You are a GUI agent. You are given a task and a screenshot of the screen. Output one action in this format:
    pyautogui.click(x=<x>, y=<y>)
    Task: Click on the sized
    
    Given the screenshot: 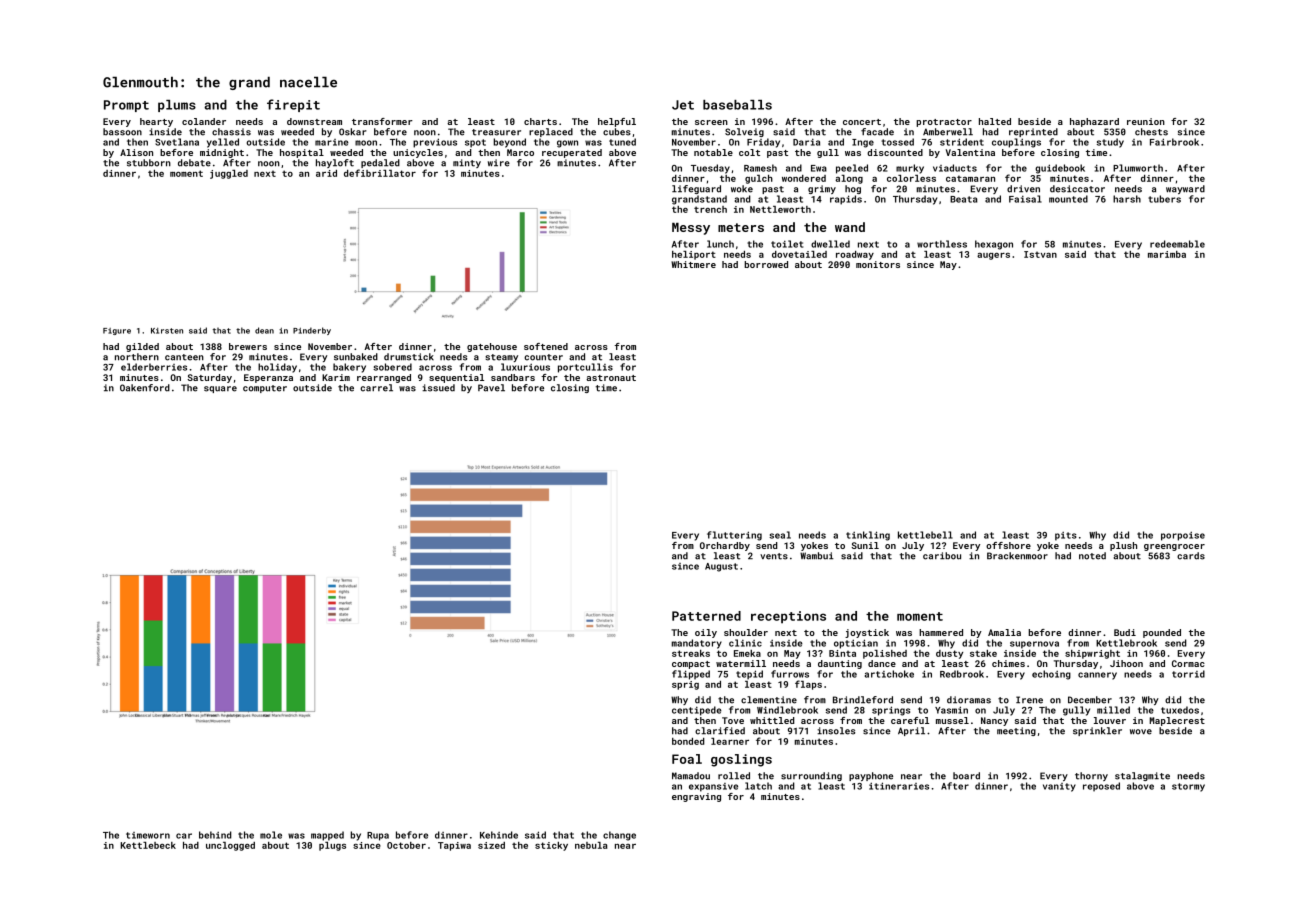 What is the action you would take?
    pyautogui.click(x=491, y=845)
